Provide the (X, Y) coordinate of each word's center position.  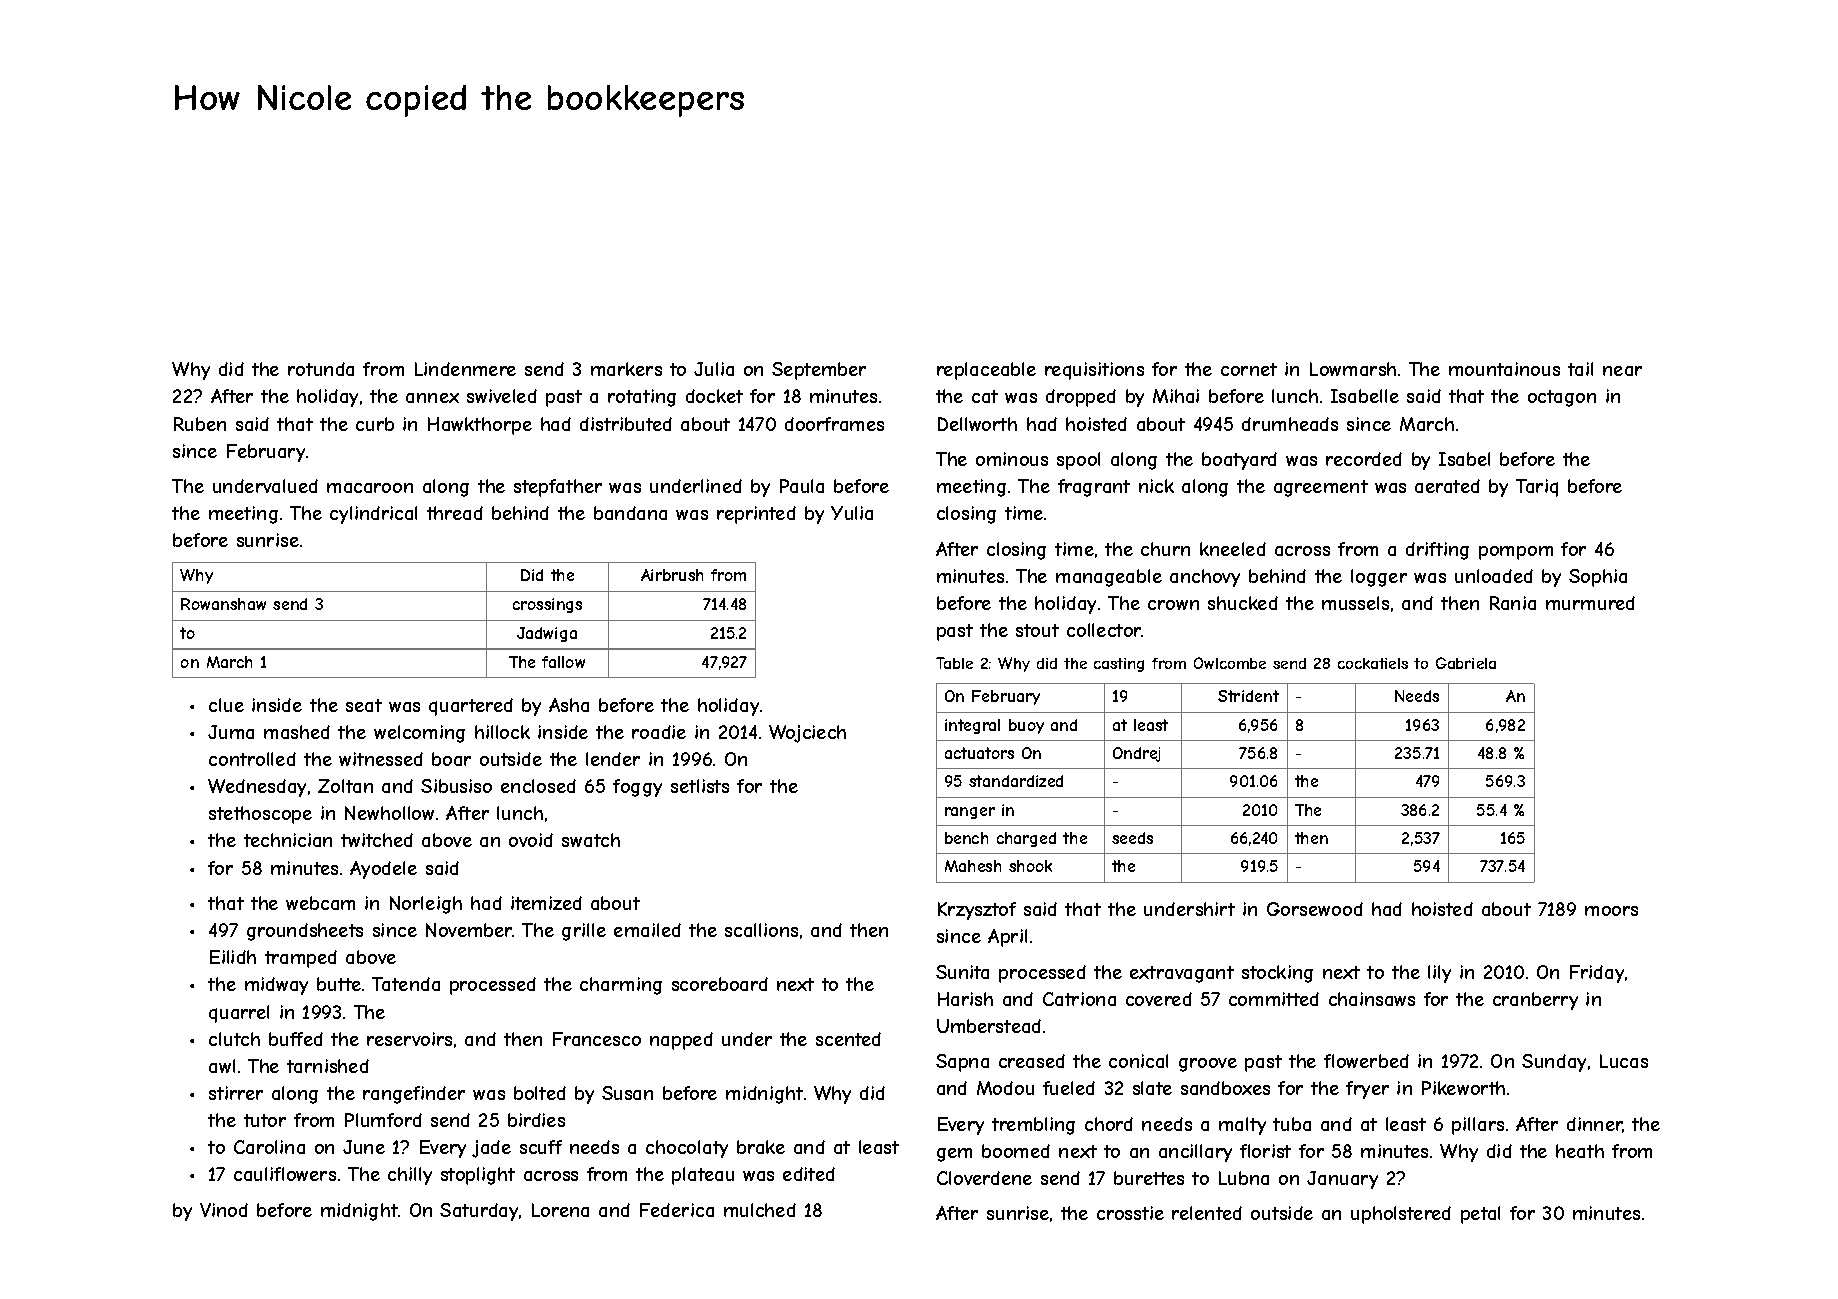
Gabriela (1466, 663)
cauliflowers (285, 1174)
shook (1030, 866)
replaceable (986, 371)
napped (681, 1041)
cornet (1249, 369)
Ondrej (1136, 754)
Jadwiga (547, 634)
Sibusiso (456, 786)
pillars (1478, 1126)
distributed (626, 424)
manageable (1109, 578)
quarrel (239, 1014)
